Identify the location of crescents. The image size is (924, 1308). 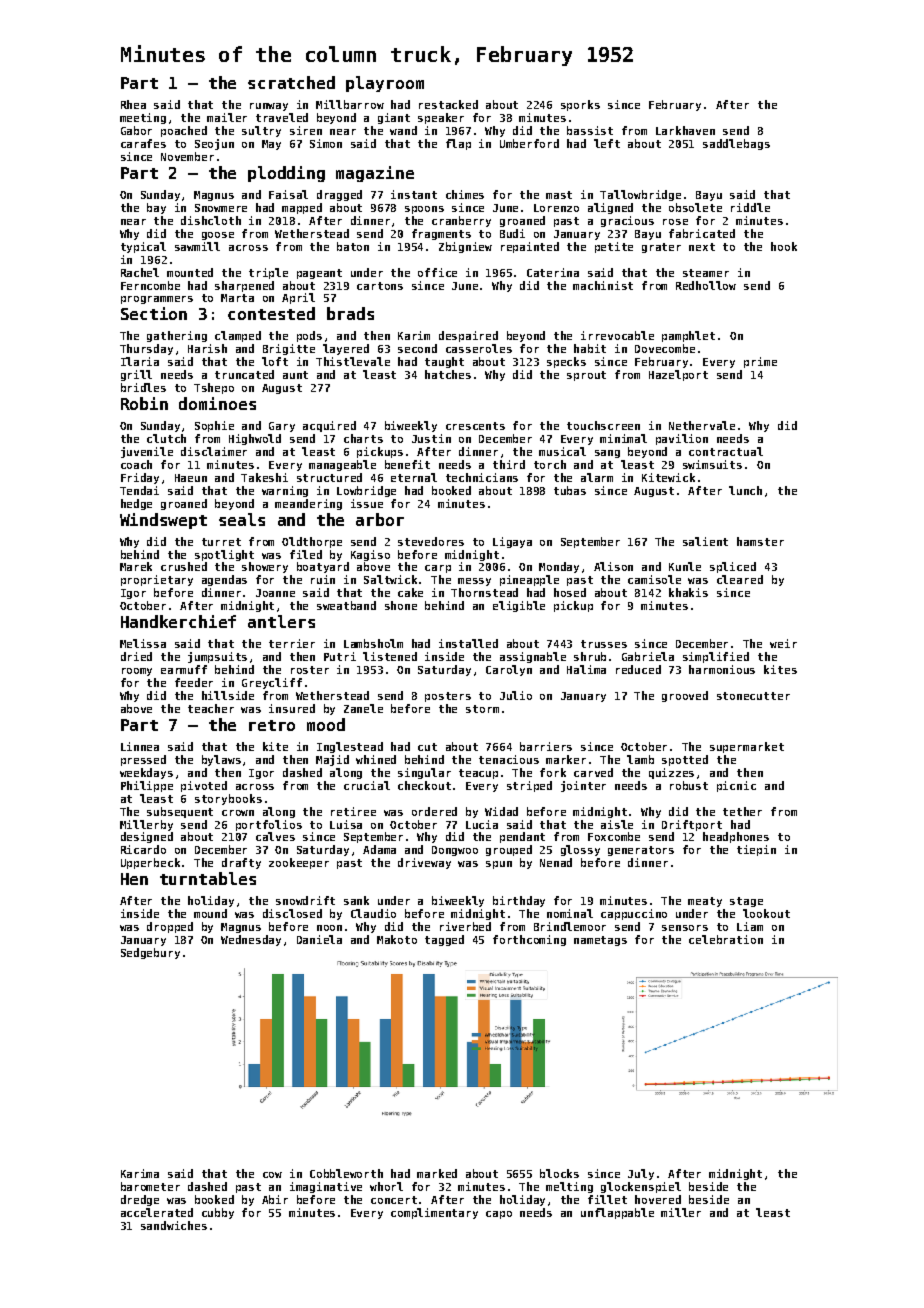
(475, 426).
